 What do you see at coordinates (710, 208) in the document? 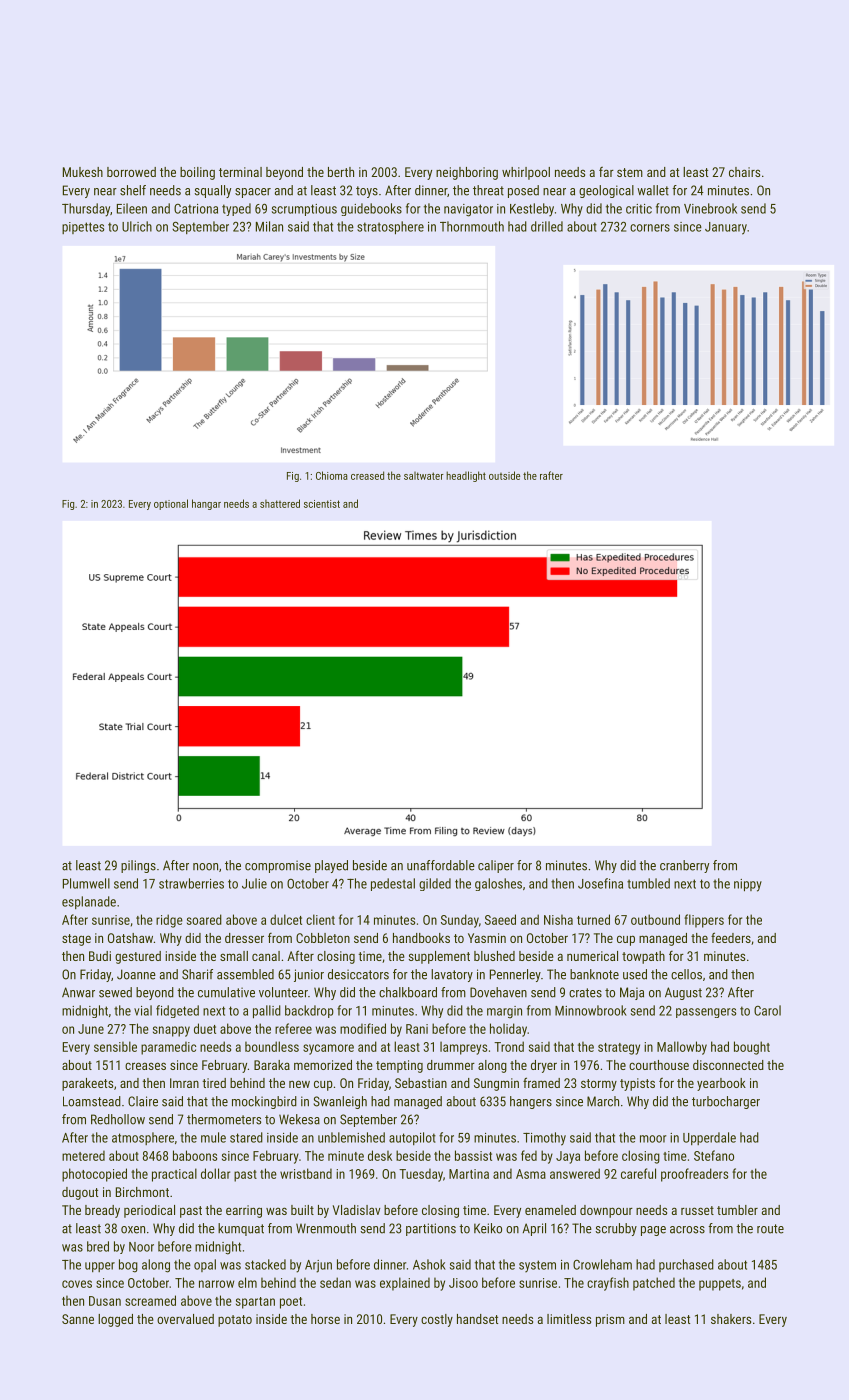
I see `Vinebrook` at bounding box center [710, 208].
